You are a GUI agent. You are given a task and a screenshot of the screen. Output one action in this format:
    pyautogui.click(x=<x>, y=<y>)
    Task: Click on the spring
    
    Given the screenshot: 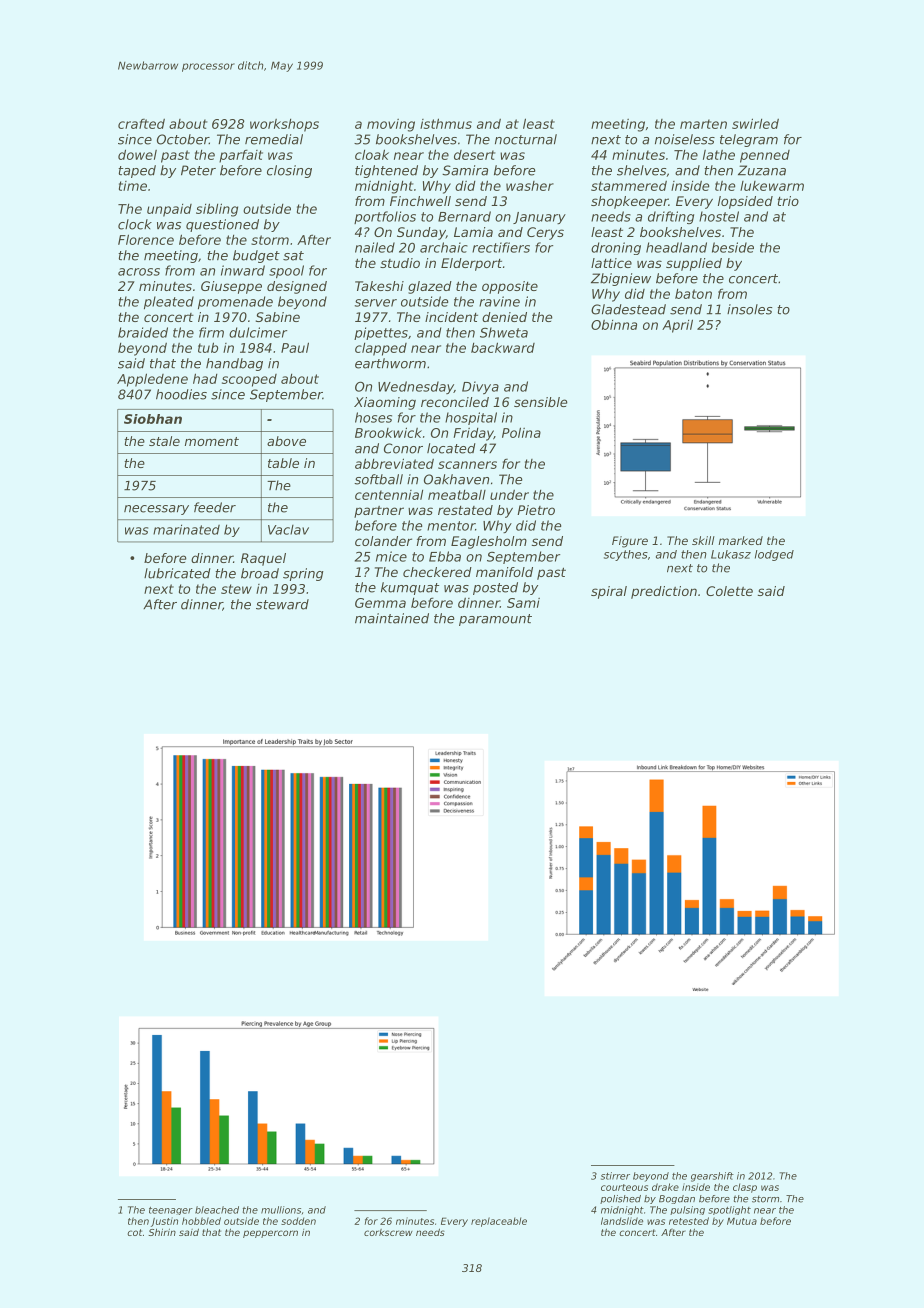 What is the action you would take?
    pyautogui.click(x=303, y=574)
